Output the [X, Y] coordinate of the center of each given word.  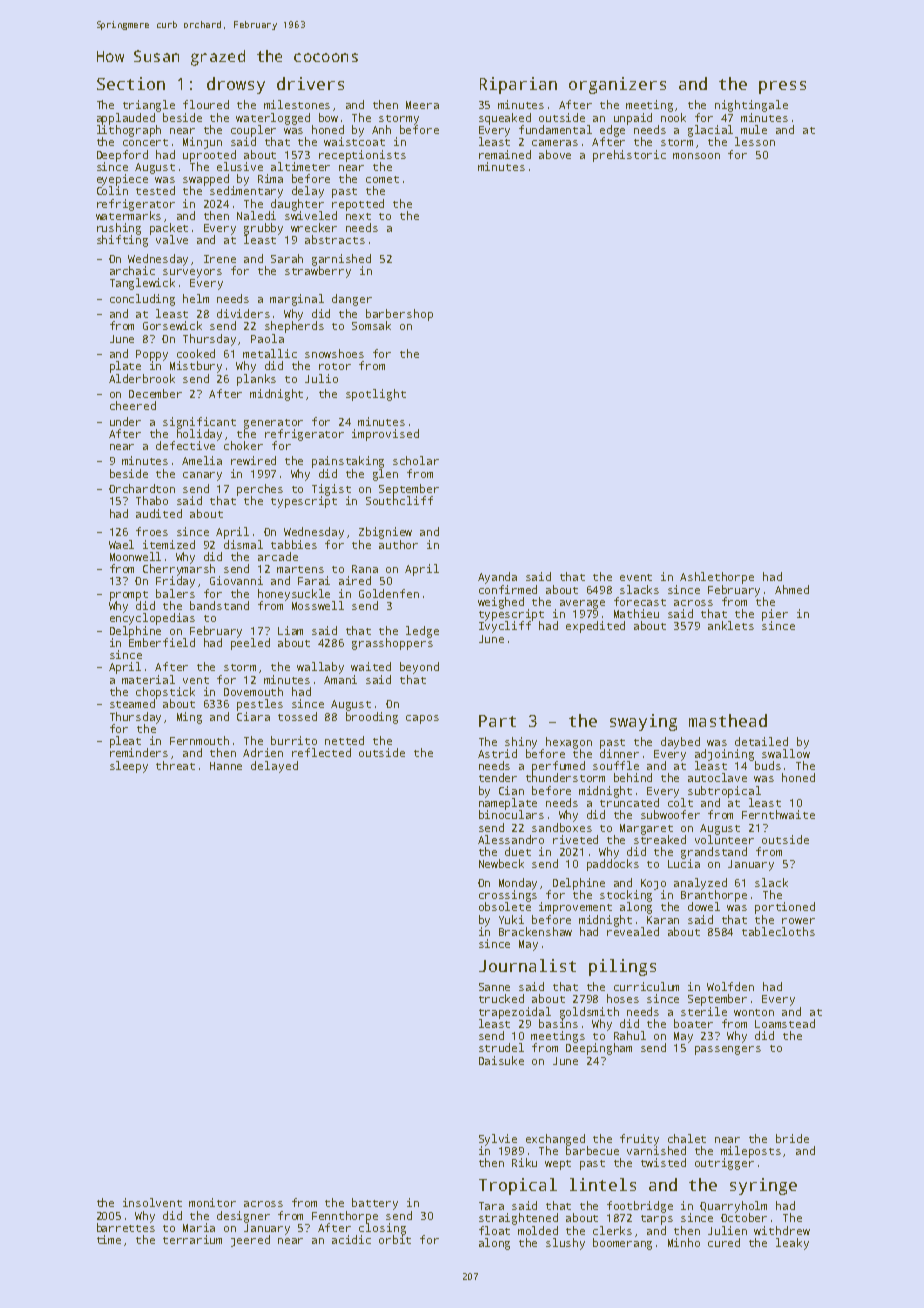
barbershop [399, 315]
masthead [728, 720]
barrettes [126, 1227]
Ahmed [792, 589]
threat [175, 765]
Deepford [122, 156]
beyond [419, 668]
